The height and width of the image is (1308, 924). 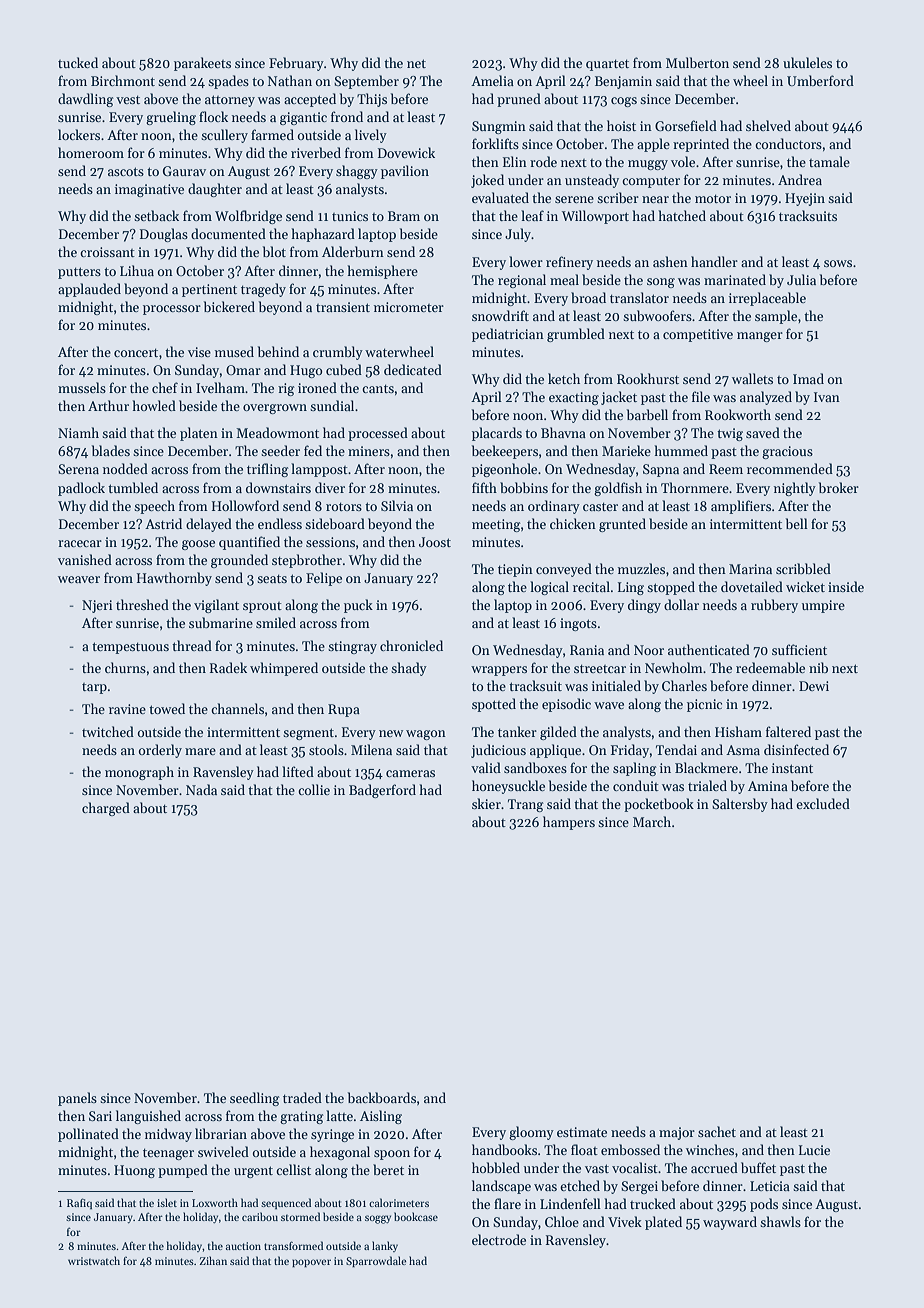 What do you see at coordinates (569, 263) in the image?
I see `refinery` at bounding box center [569, 263].
